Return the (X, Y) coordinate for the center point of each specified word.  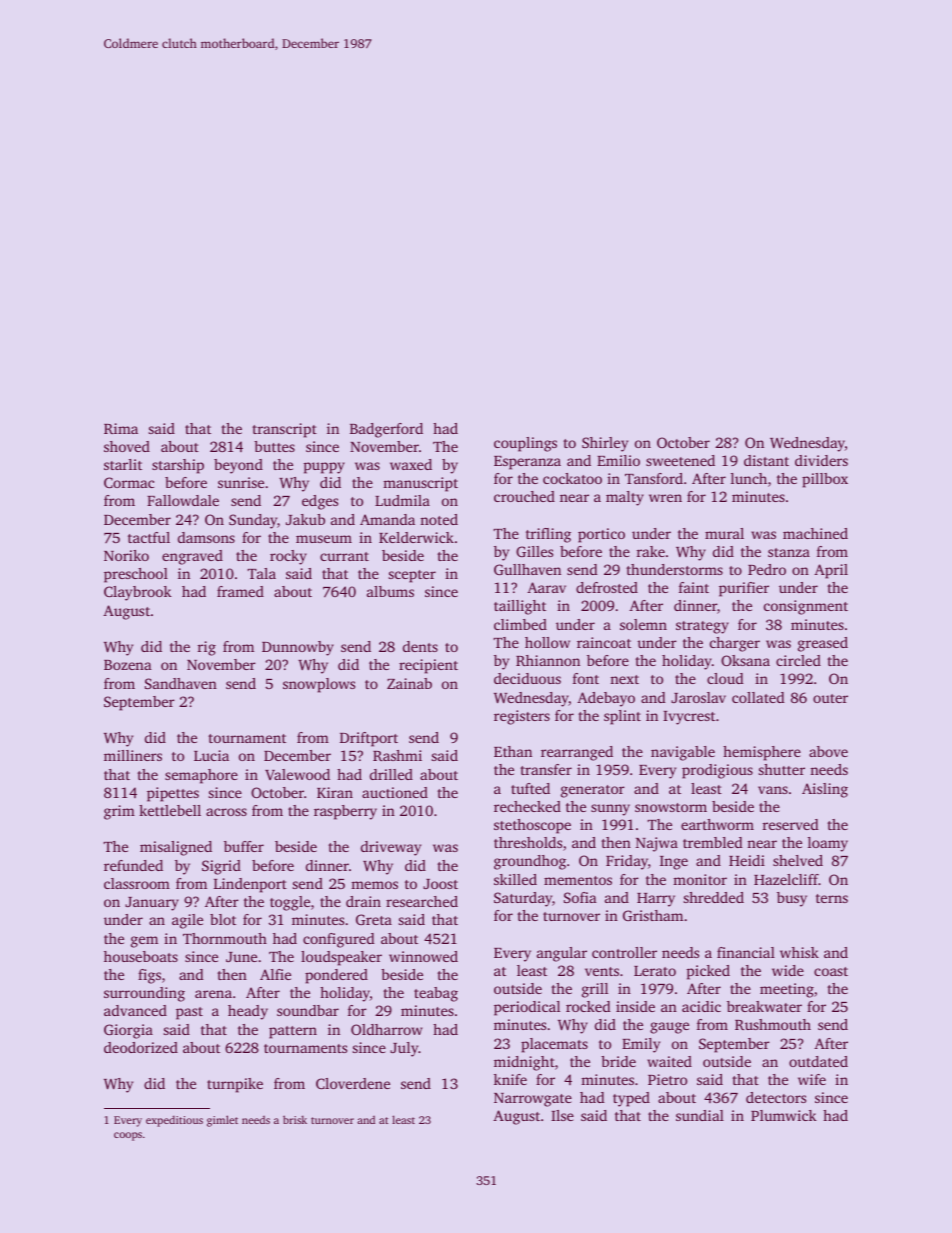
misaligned (176, 848)
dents (420, 646)
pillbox (825, 480)
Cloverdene (353, 1083)
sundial (700, 1115)
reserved (791, 824)
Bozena (128, 665)
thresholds (528, 842)
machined (815, 533)
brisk (295, 1119)
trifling (548, 535)
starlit (123, 464)
